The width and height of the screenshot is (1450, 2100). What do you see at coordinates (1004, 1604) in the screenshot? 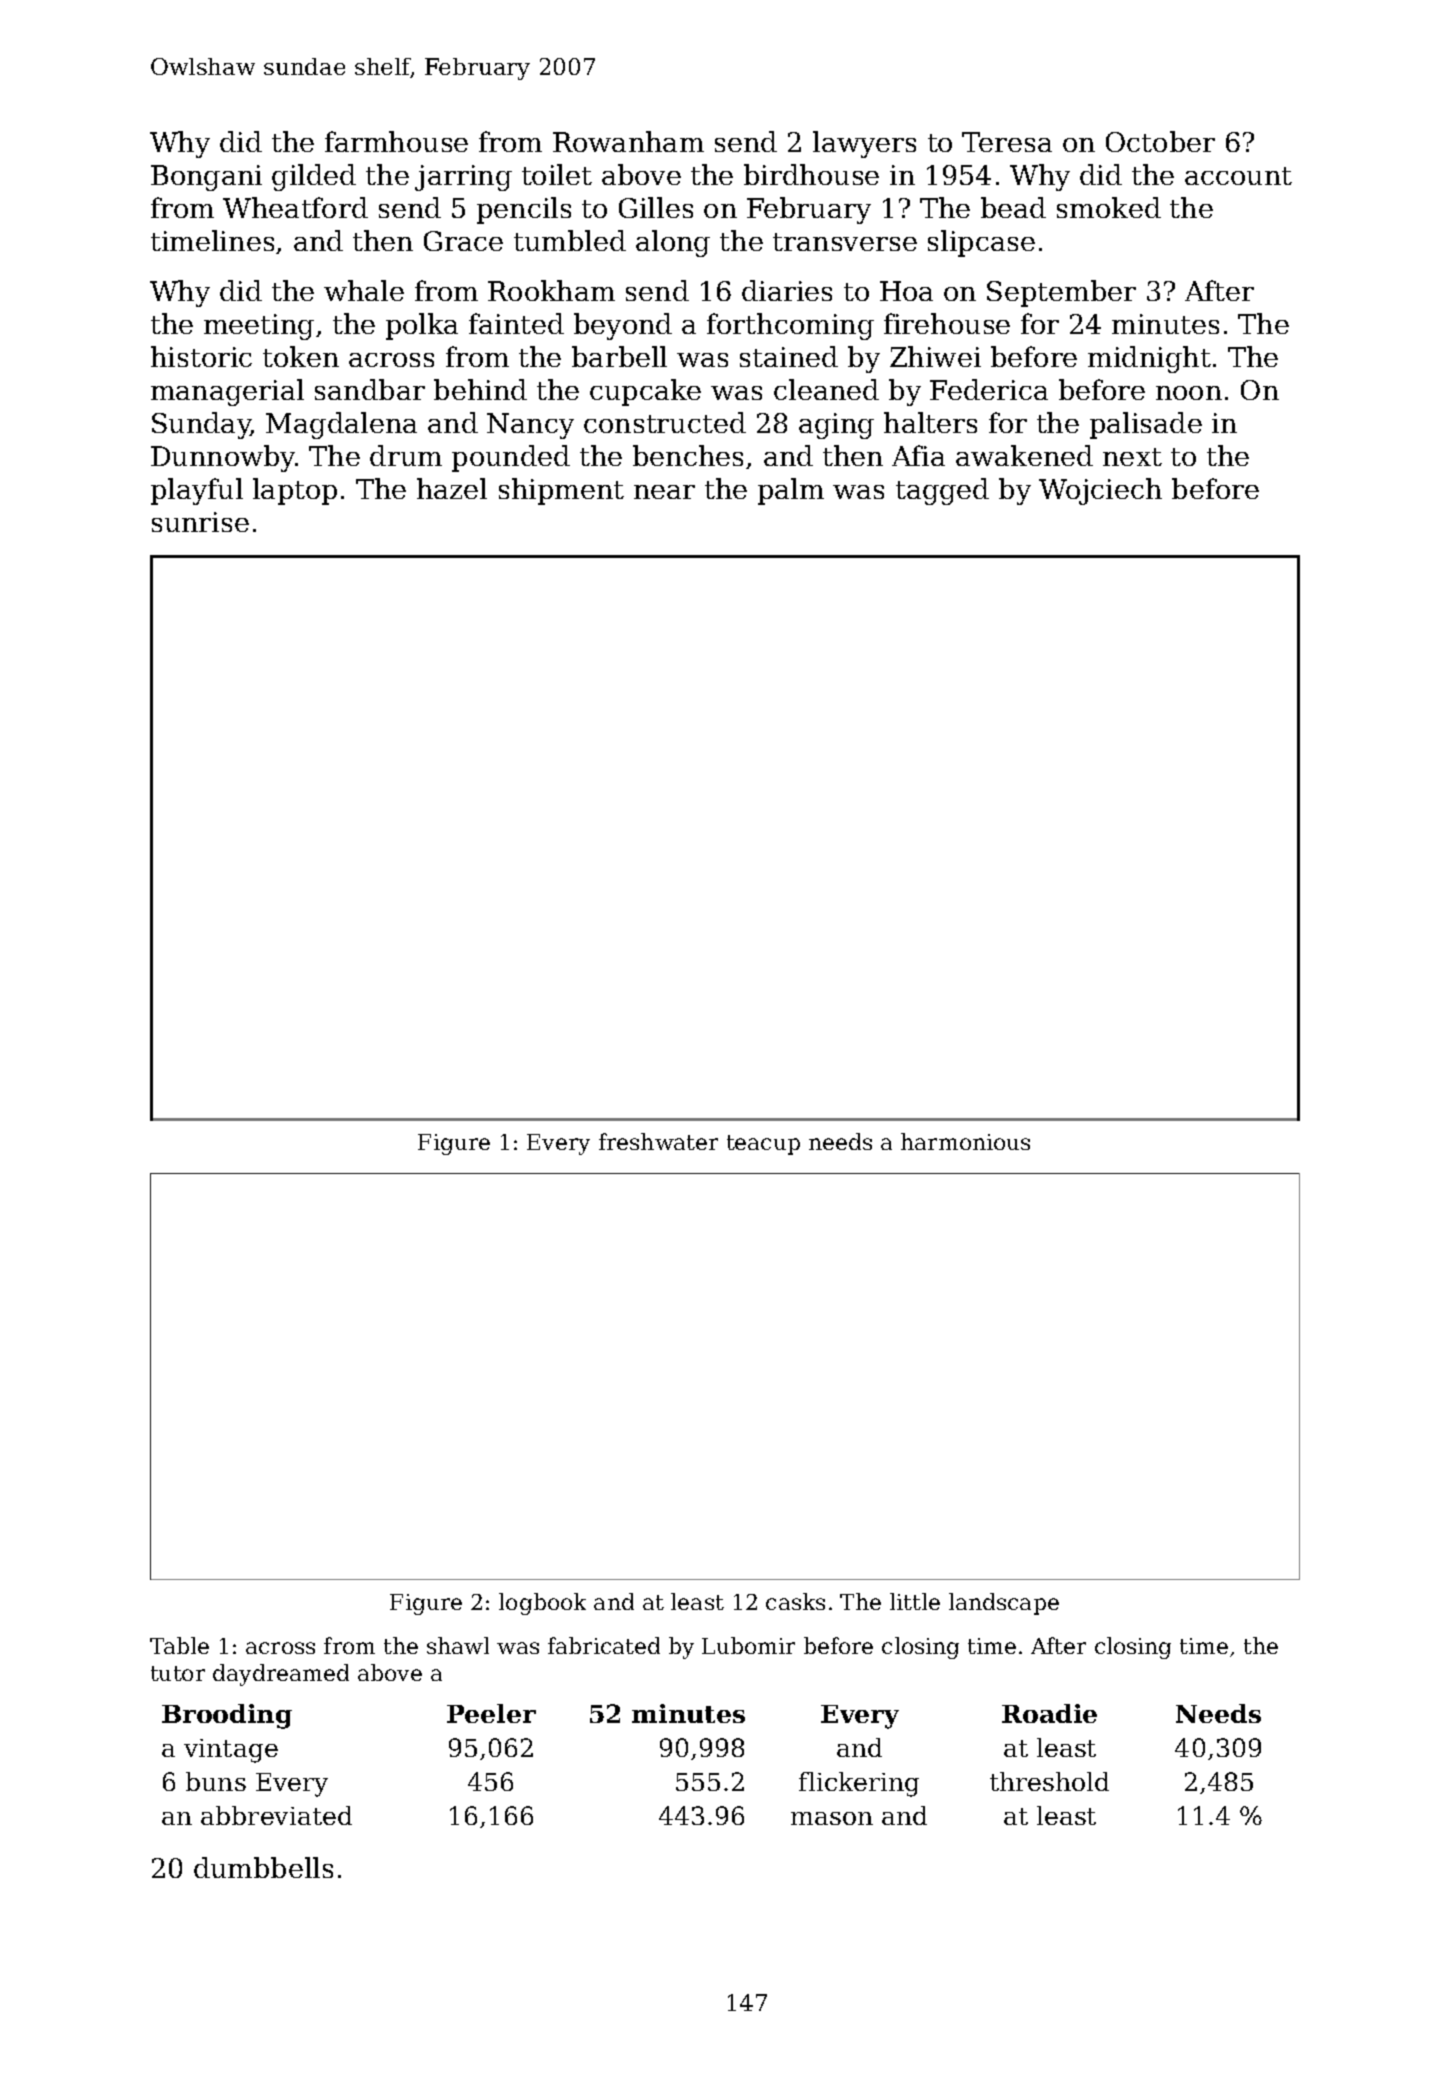
I see `landscape` at bounding box center [1004, 1604].
